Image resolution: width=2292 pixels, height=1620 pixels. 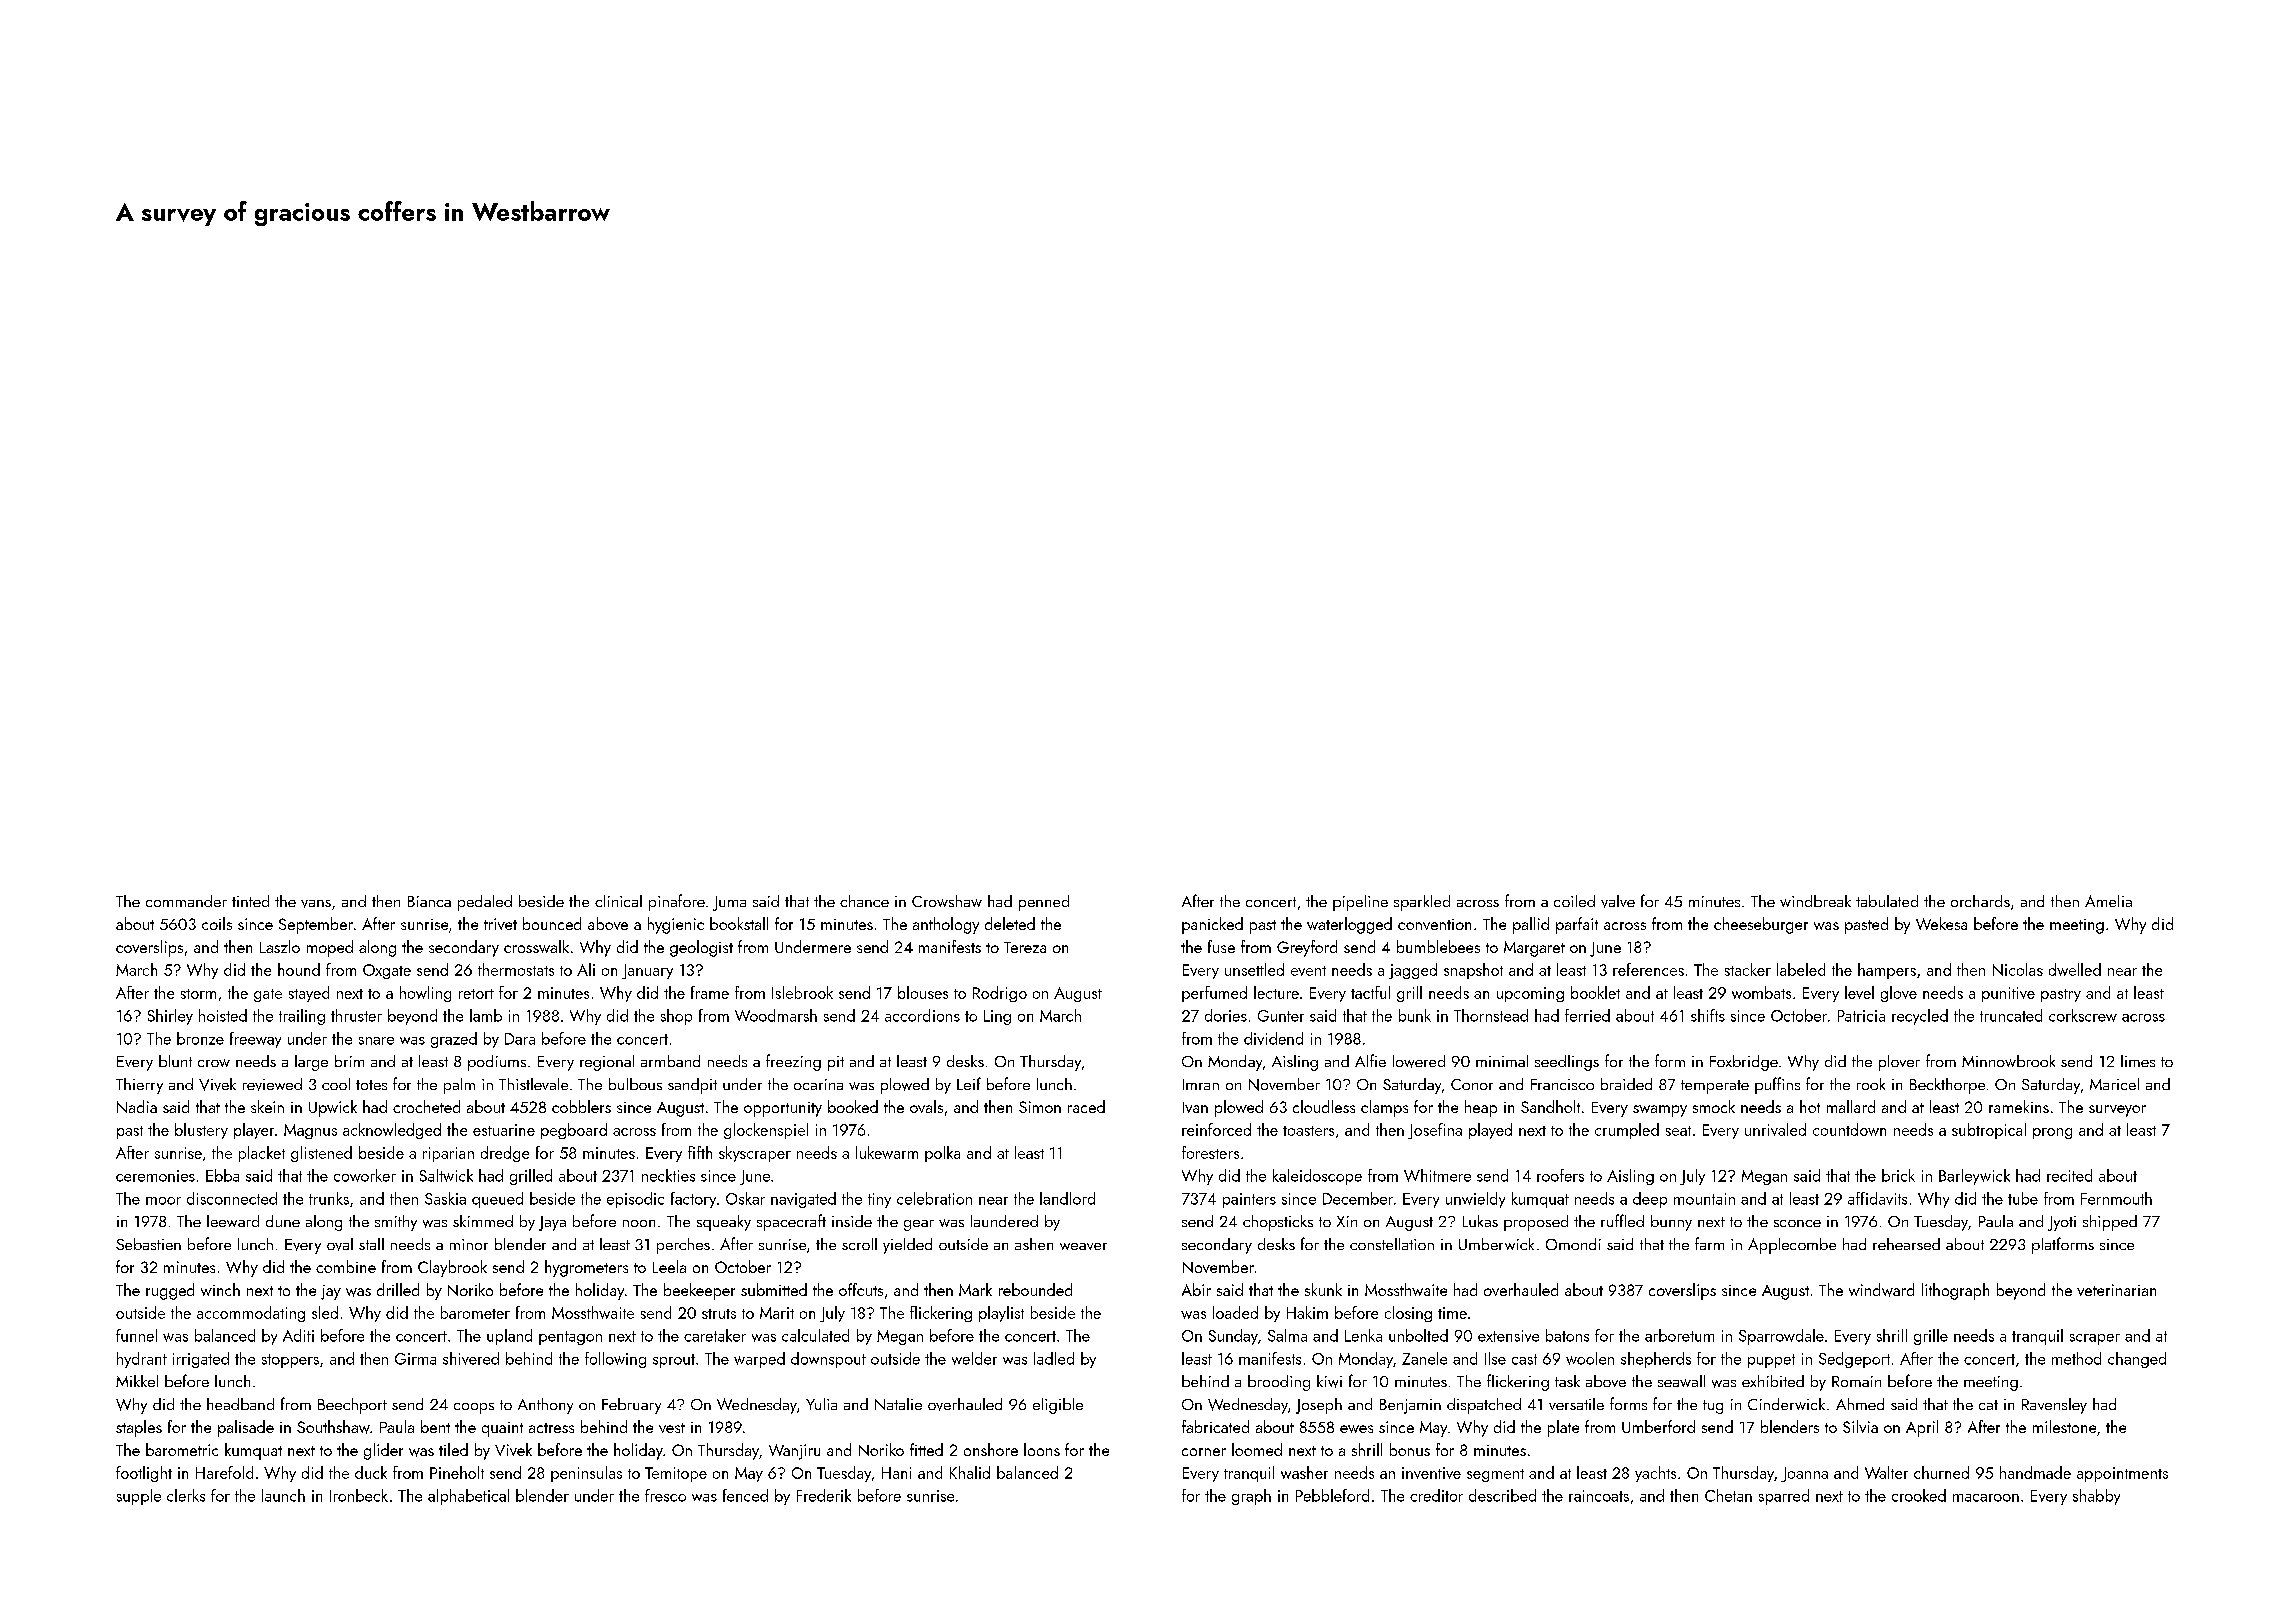 What do you see at coordinates (272, 1084) in the screenshot?
I see `reviewed` at bounding box center [272, 1084].
